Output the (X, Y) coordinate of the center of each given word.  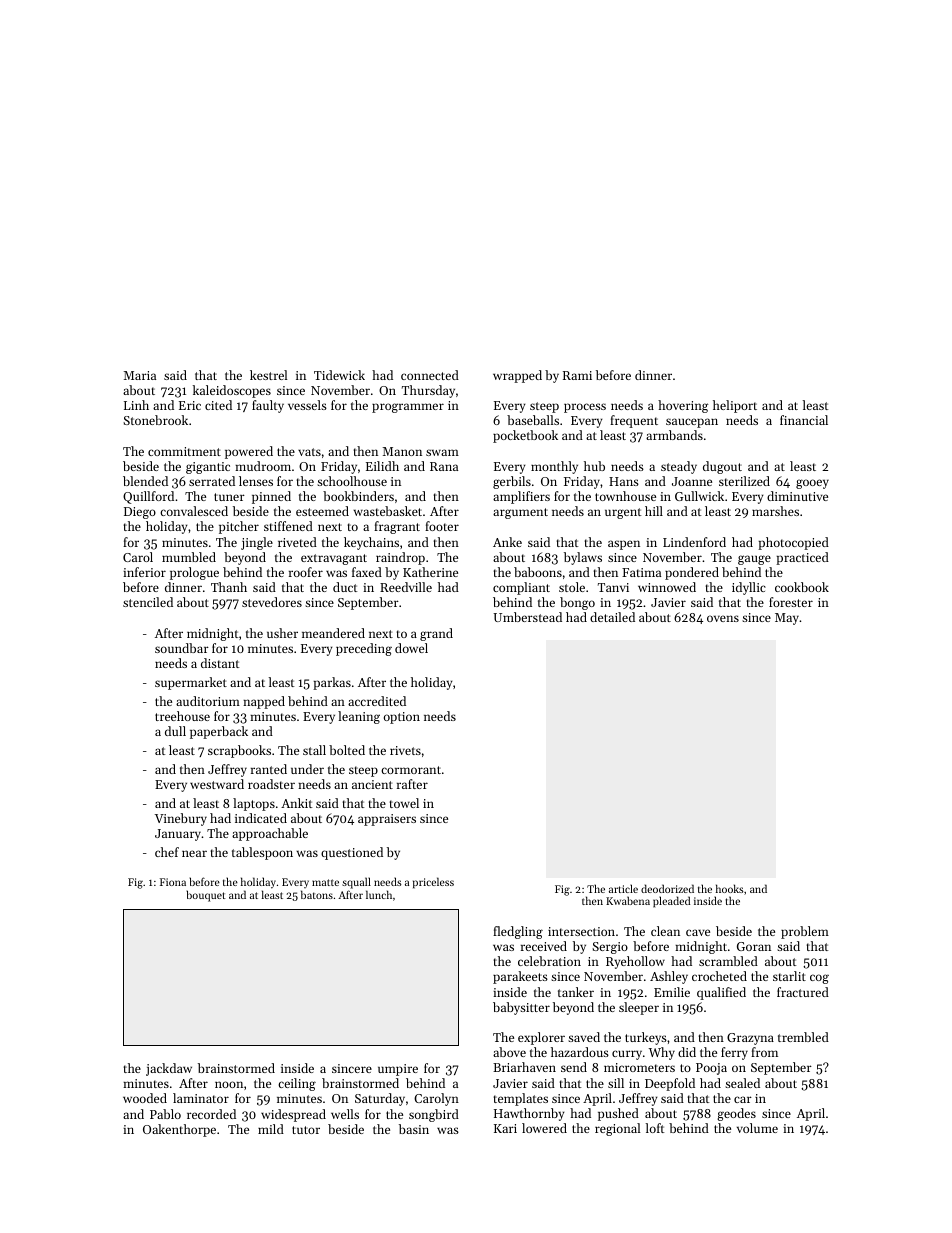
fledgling (518, 932)
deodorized (667, 888)
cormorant (411, 770)
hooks (730, 888)
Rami (577, 375)
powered (249, 452)
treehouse (182, 716)
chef (167, 852)
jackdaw (169, 1069)
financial (804, 420)
